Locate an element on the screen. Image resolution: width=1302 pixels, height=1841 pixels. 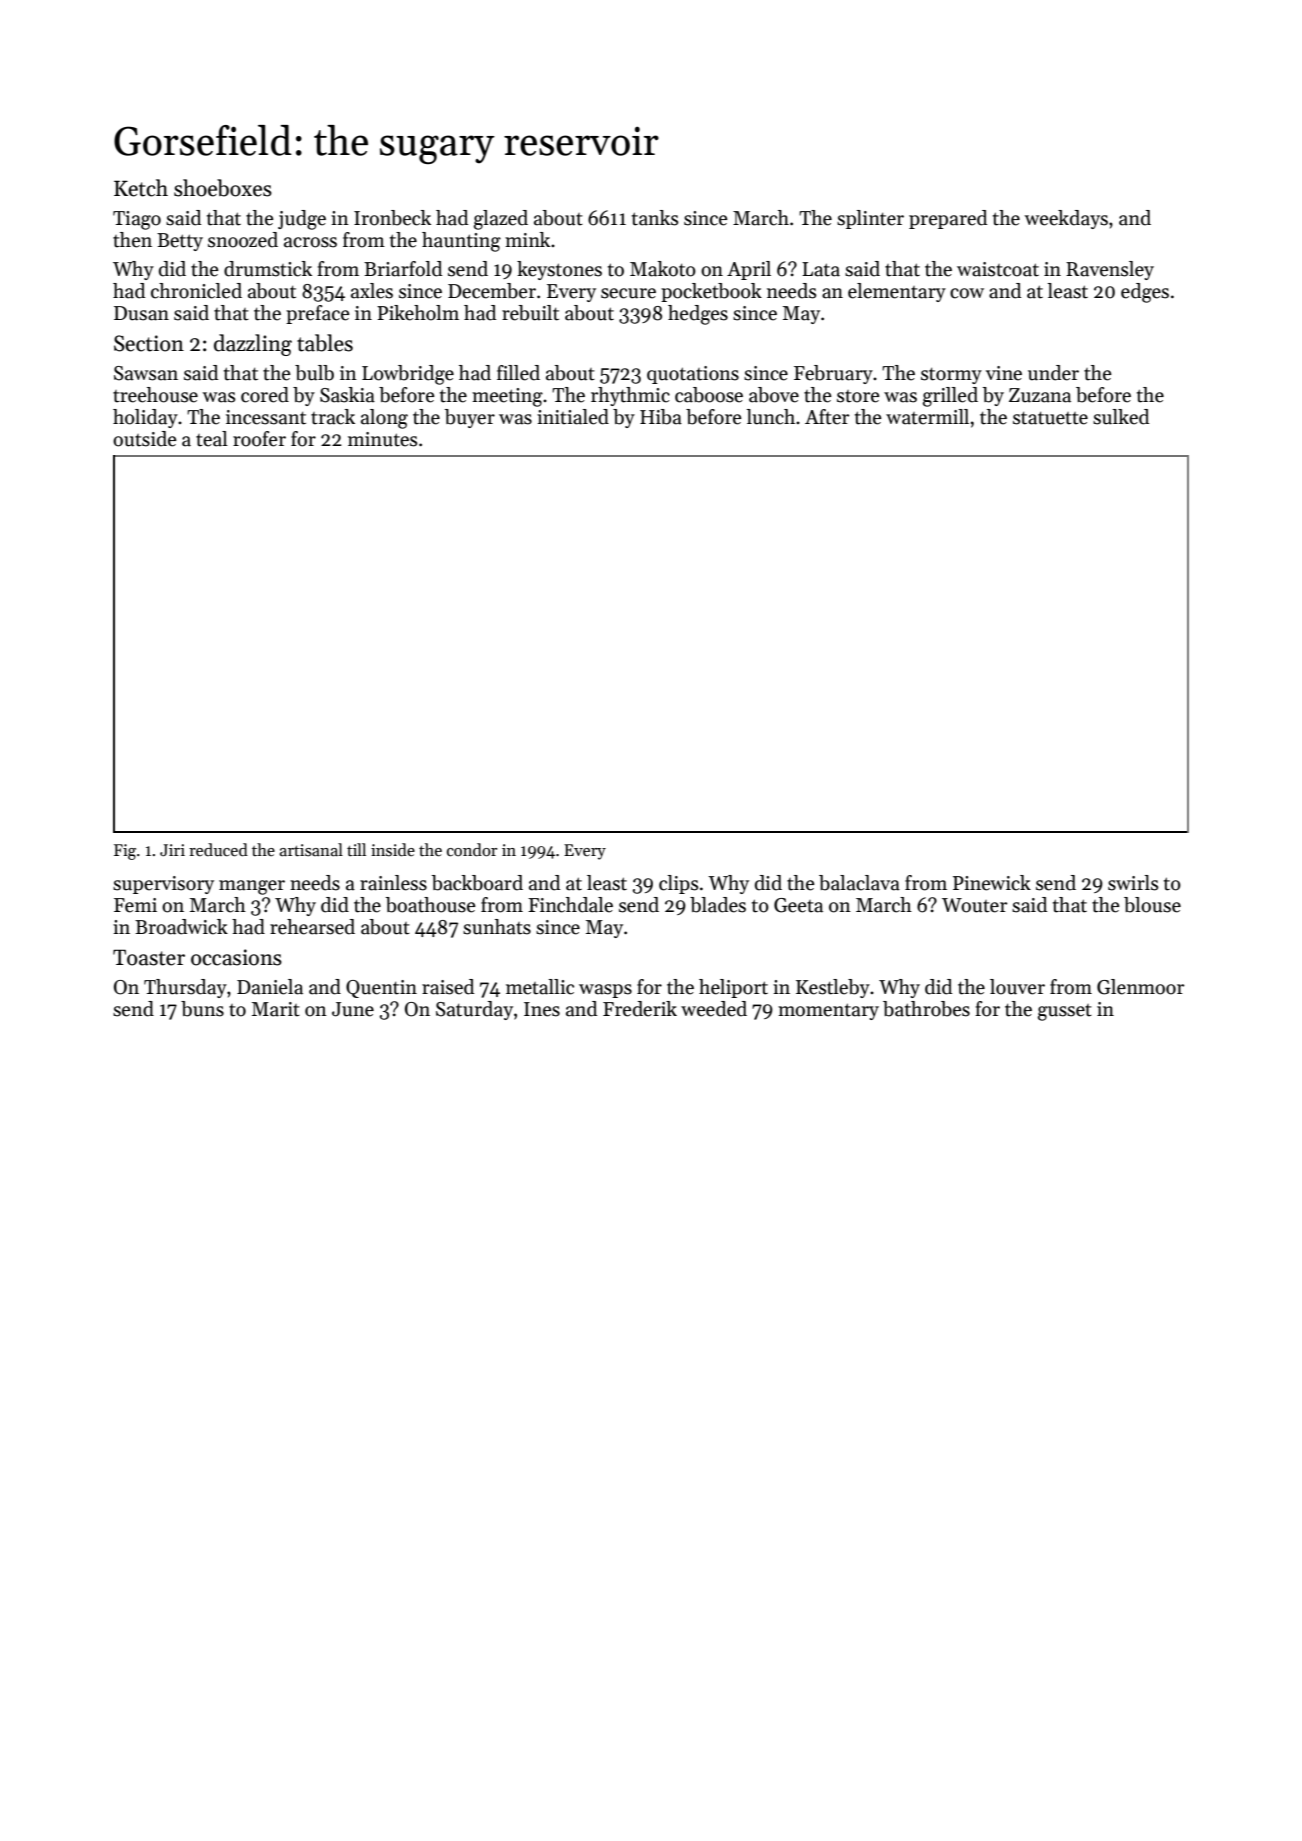
Quentin is located at coordinates (381, 989).
